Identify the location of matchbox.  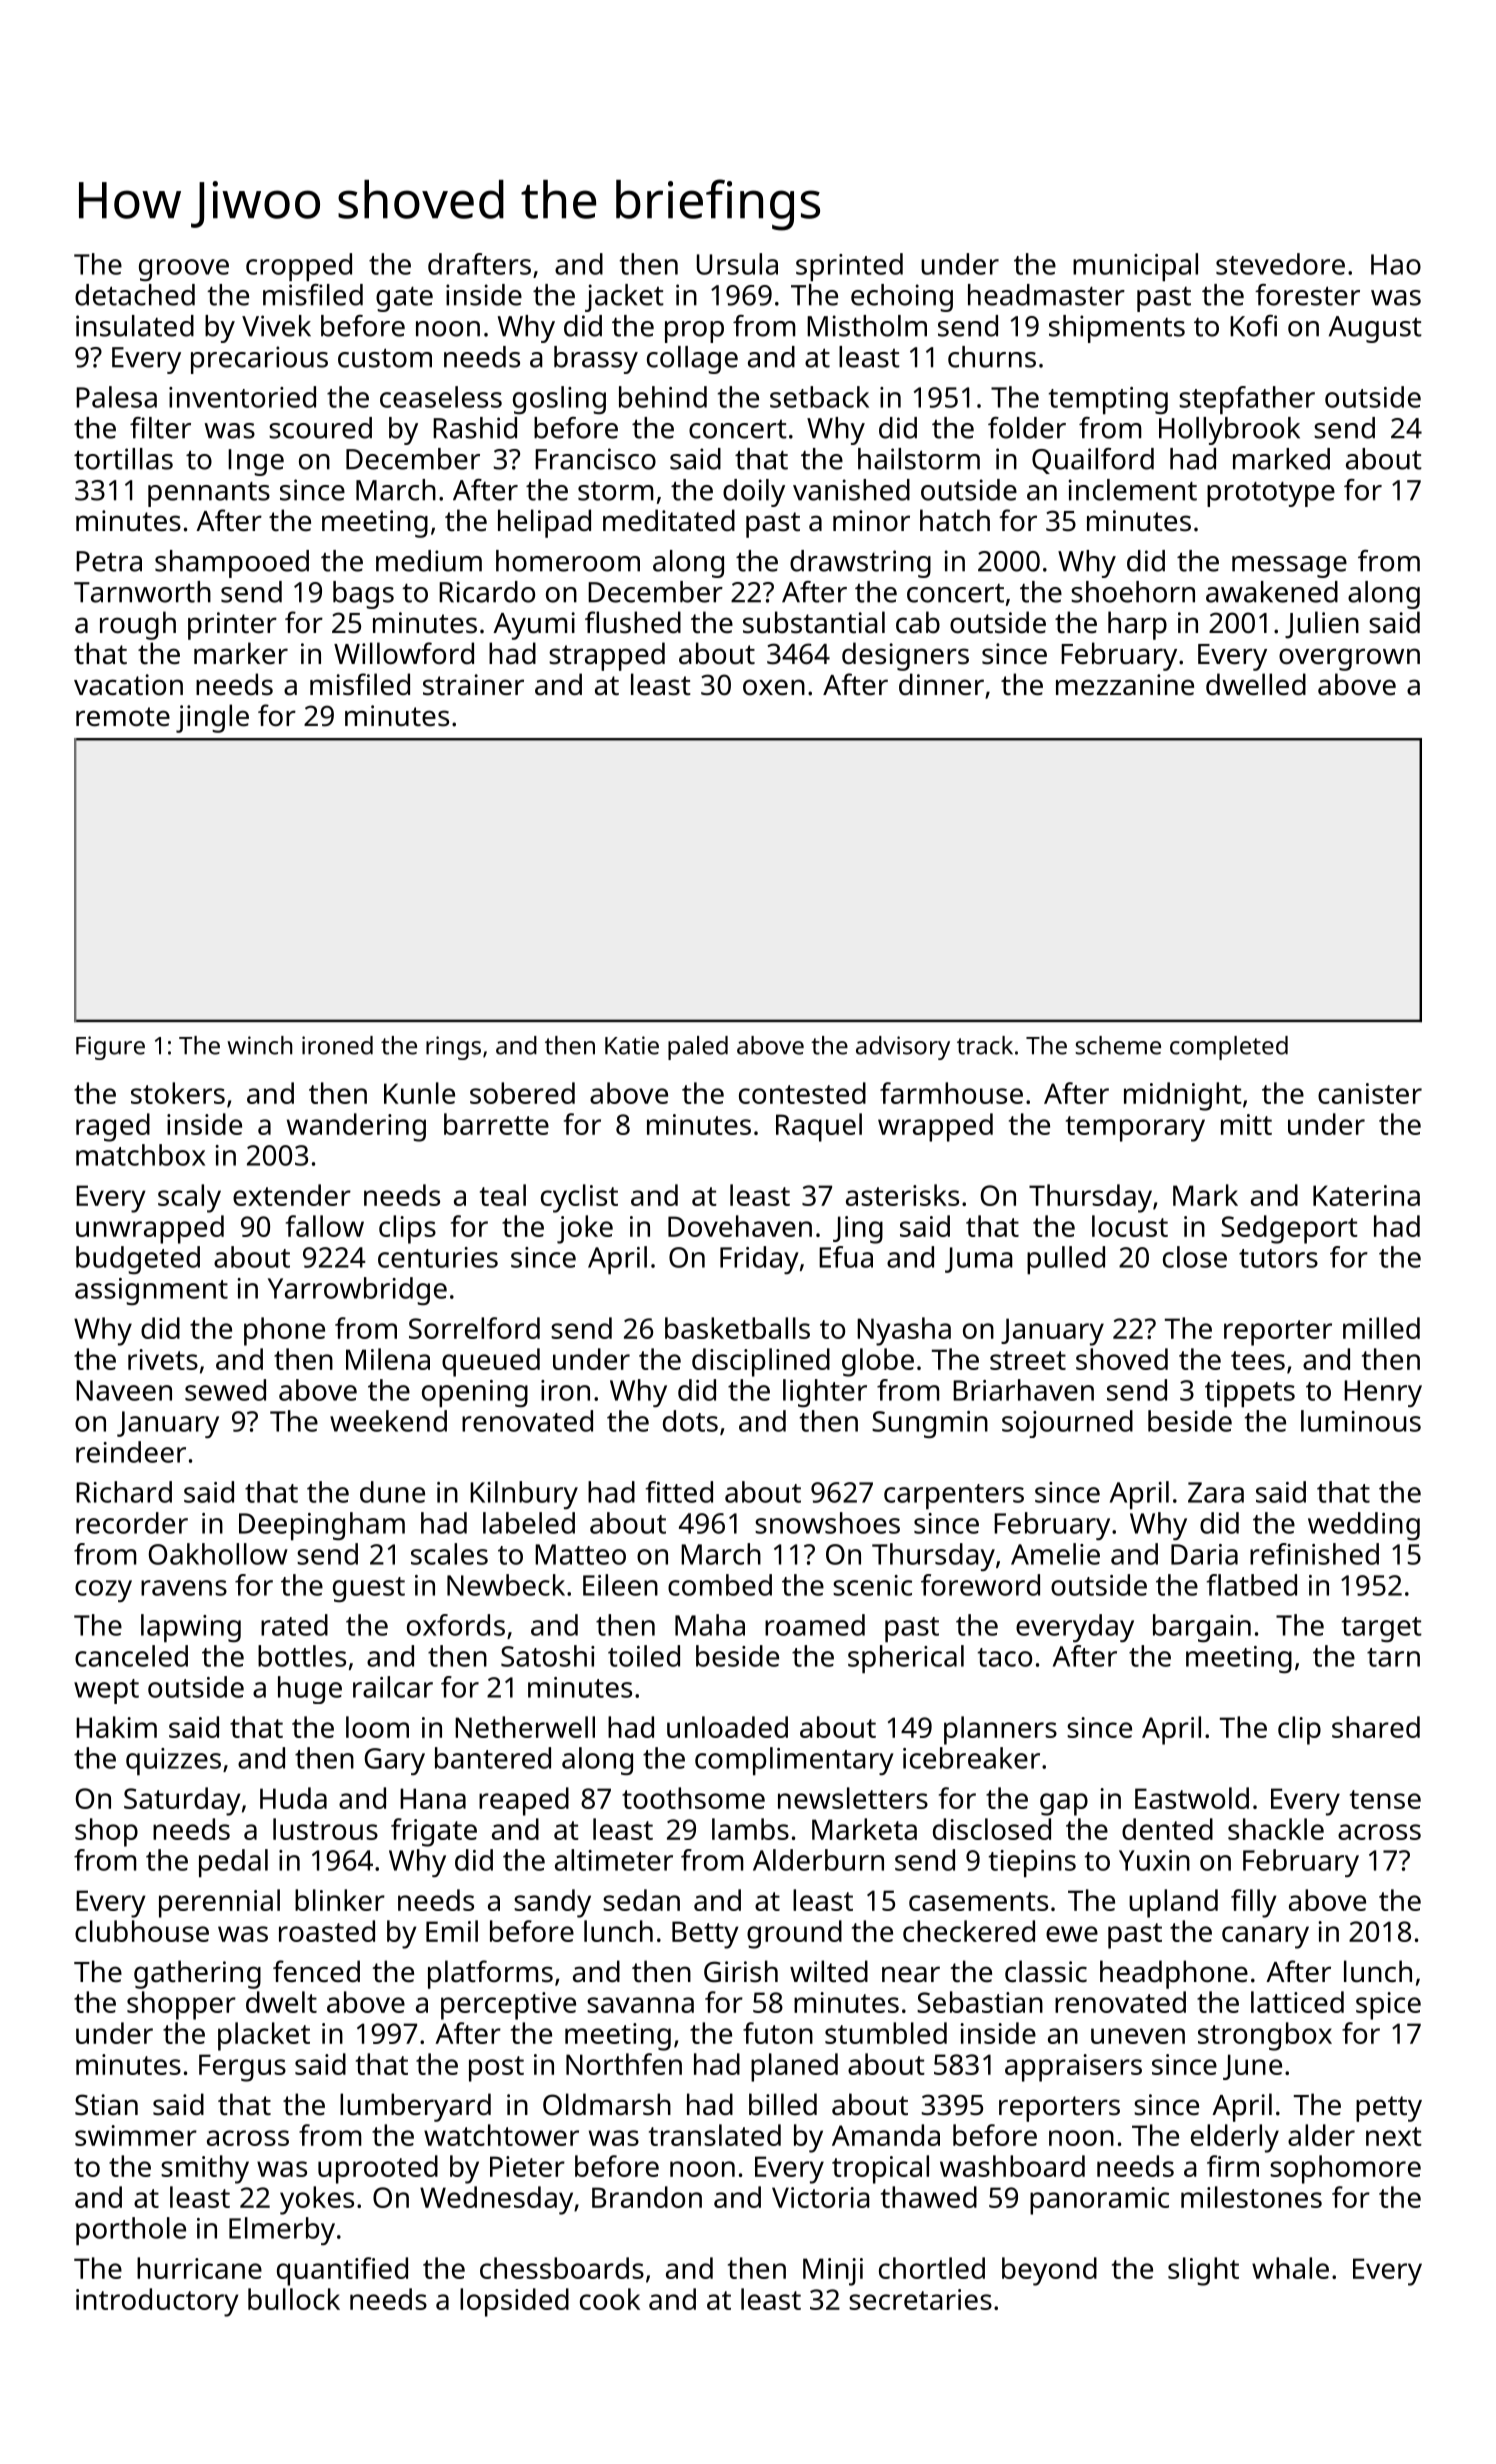
(140, 1155).
